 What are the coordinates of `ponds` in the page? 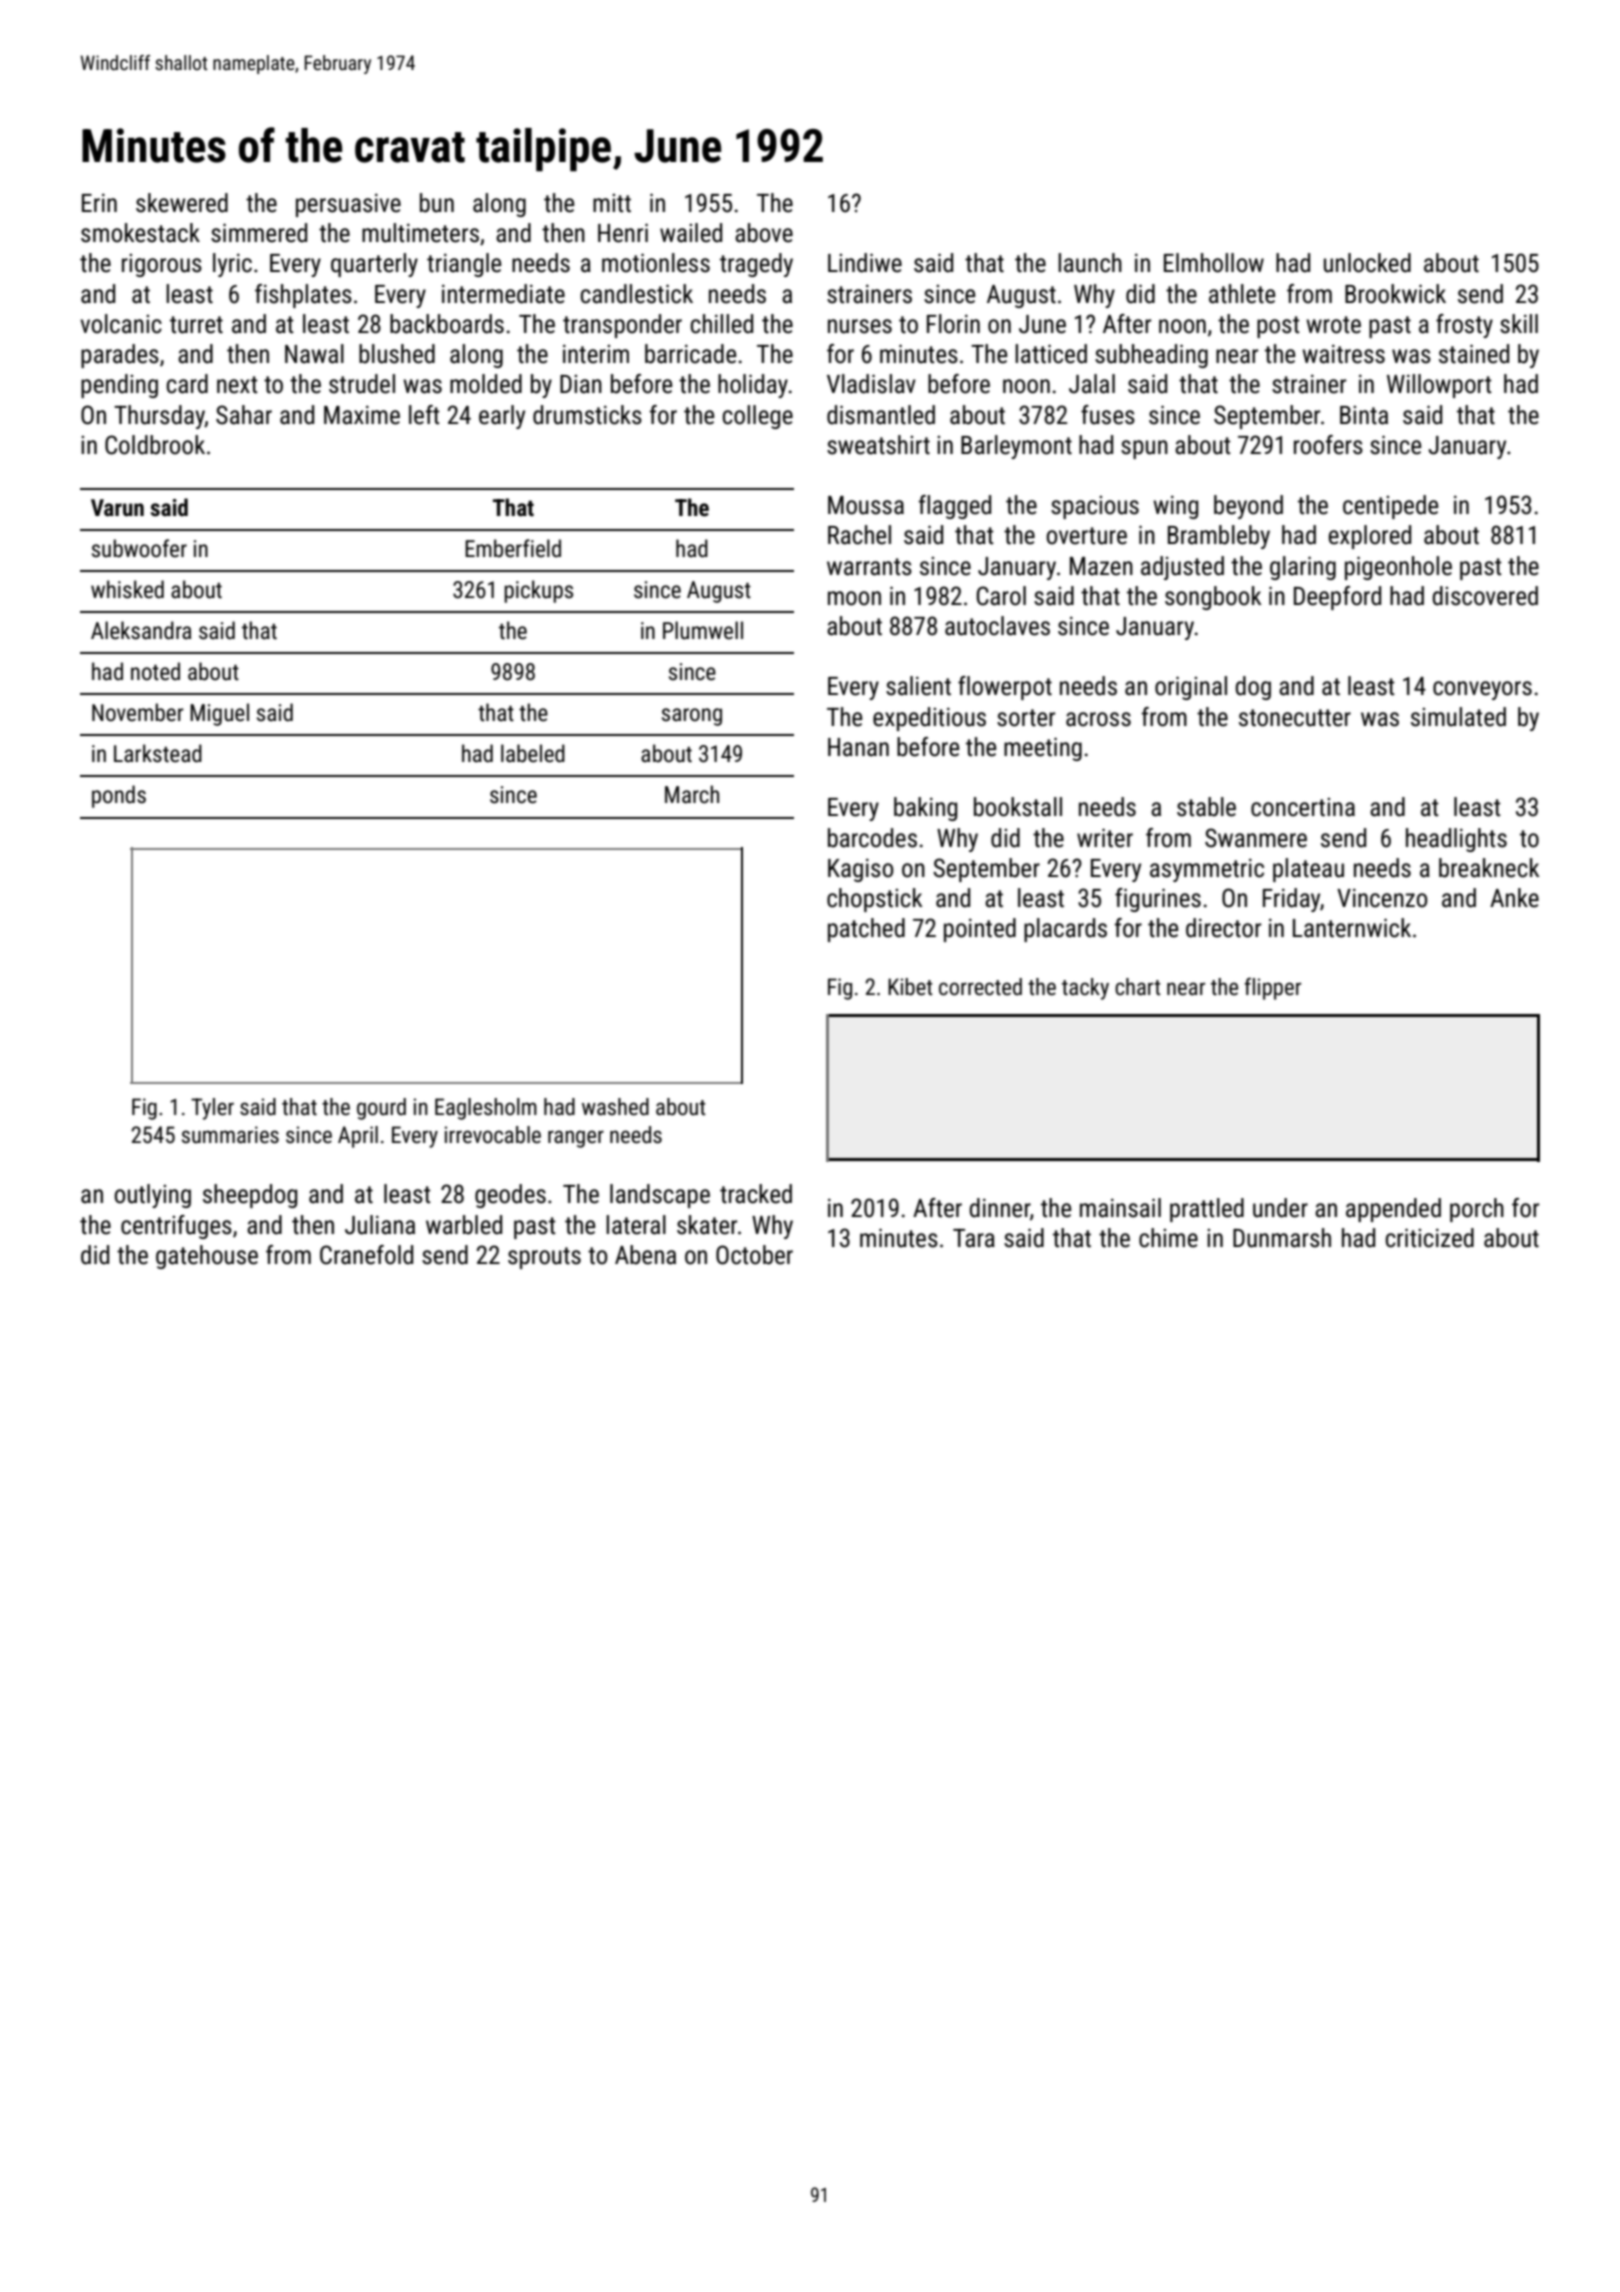 It's located at (119, 796).
